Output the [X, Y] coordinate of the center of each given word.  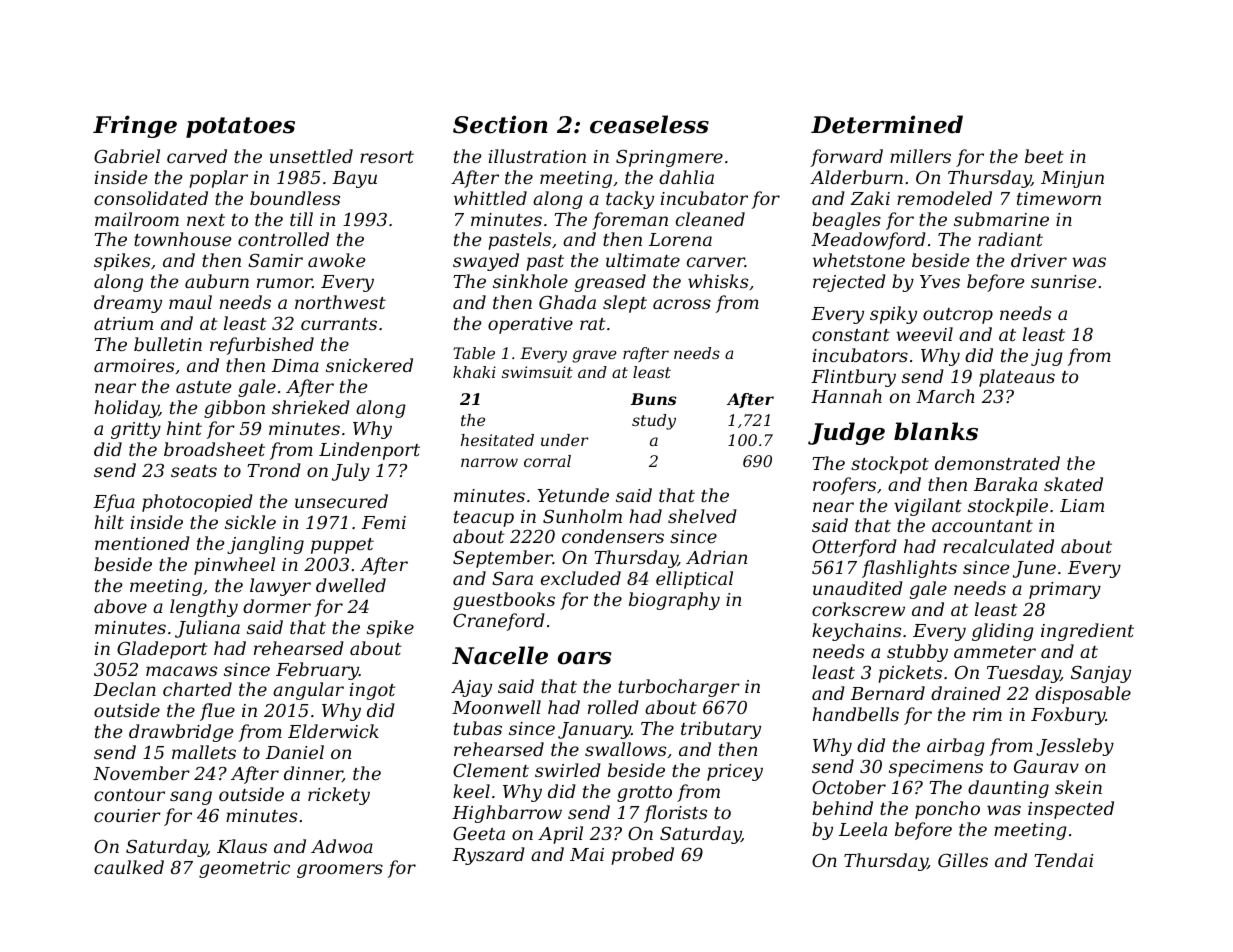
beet [1044, 156]
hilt [109, 522]
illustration [537, 156]
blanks [936, 431]
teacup [484, 519]
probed [642, 856]
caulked [129, 867]
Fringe [135, 126]
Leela [863, 829]
